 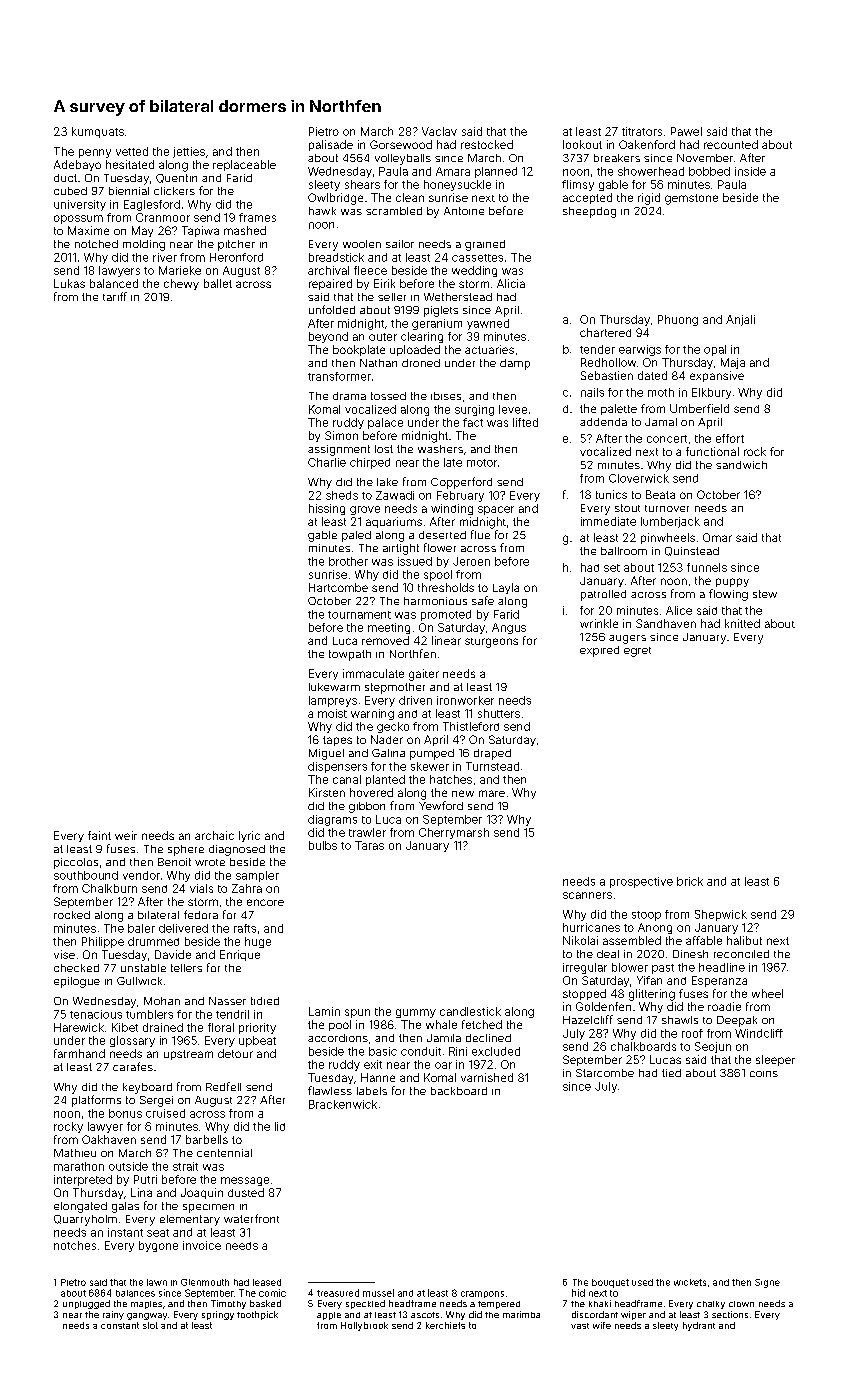 I want to click on backboard, so click(x=459, y=1091).
